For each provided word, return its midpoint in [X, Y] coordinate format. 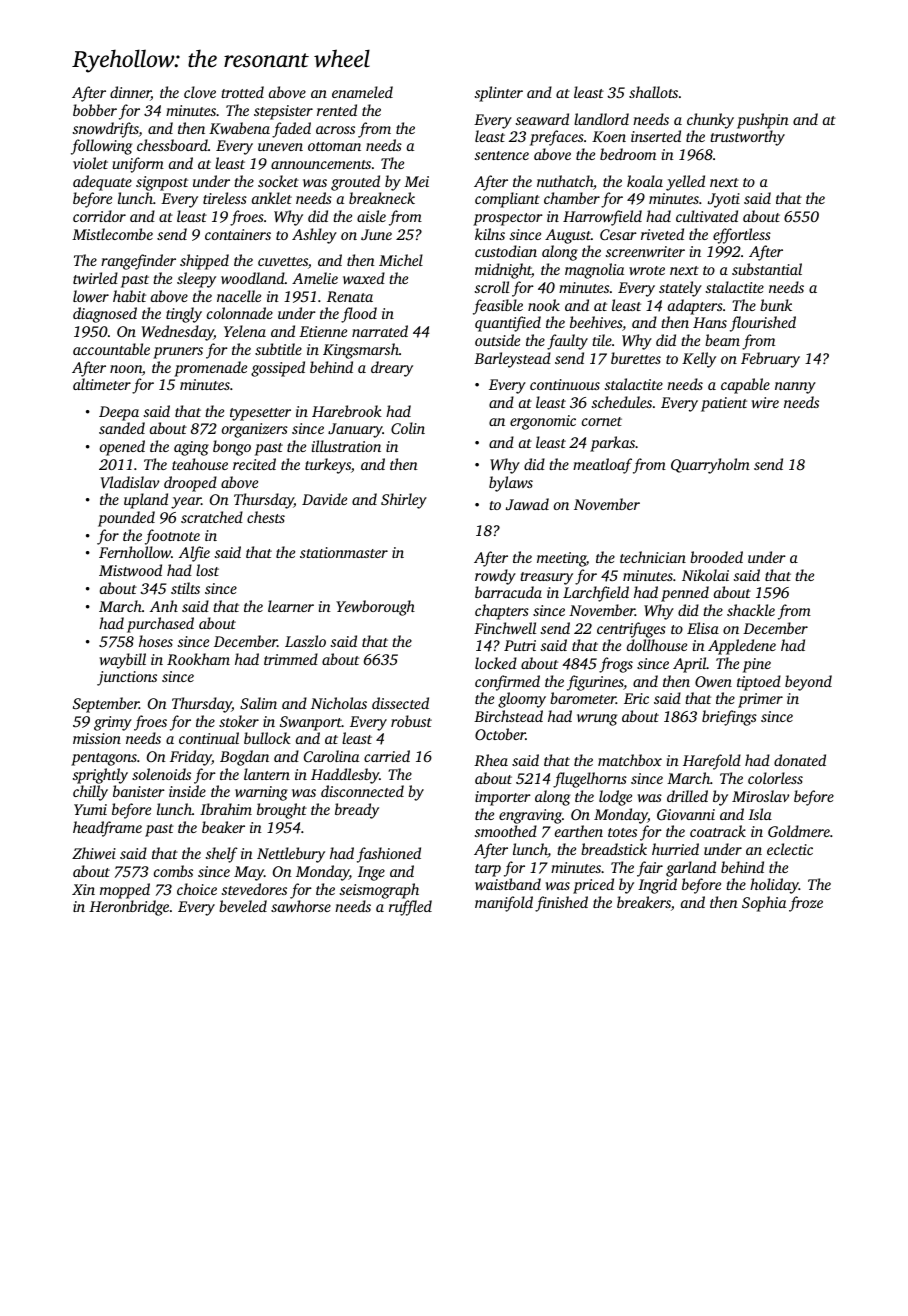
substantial [767, 269]
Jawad [527, 504]
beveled [243, 906]
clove [200, 92]
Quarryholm [710, 466]
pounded [126, 519]
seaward [542, 119]
